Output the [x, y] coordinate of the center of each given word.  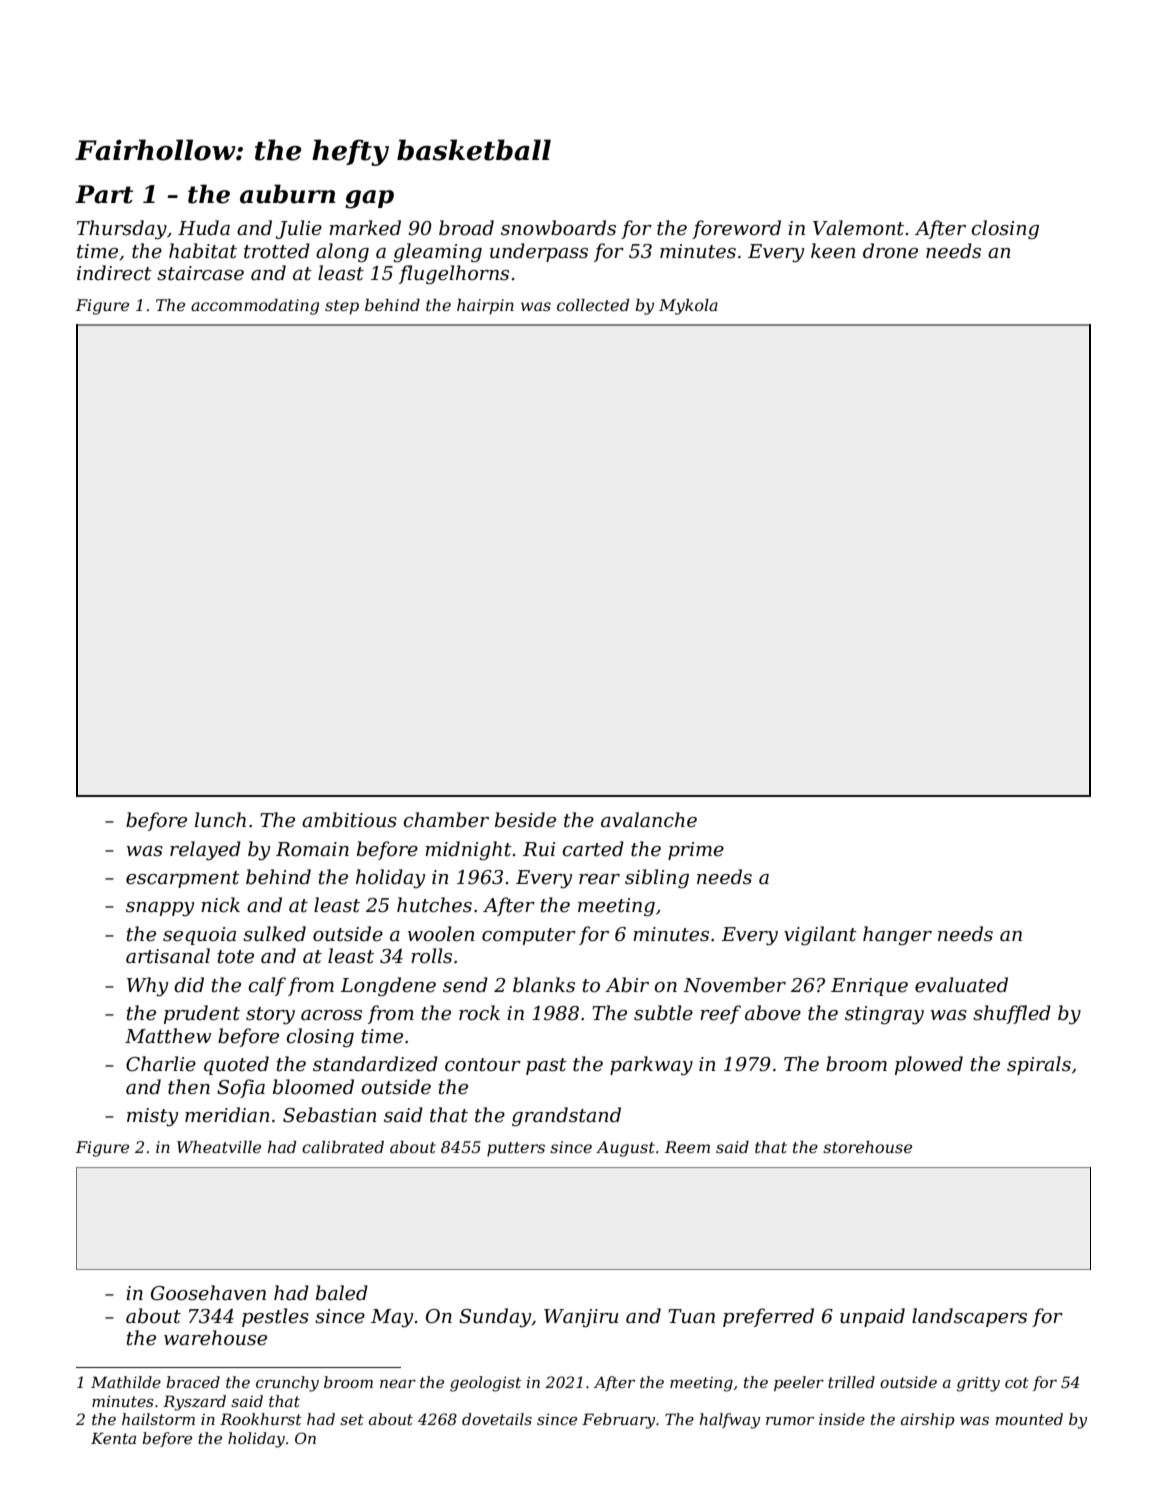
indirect [114, 273]
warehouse [215, 1338]
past [546, 1066]
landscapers [969, 1317]
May [392, 1318]
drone [890, 251]
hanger [897, 935]
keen [833, 251]
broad [466, 228]
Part [104, 194]
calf [267, 986]
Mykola [688, 307]
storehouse [867, 1147]
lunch [220, 820]
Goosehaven [208, 1293]
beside [525, 820]
